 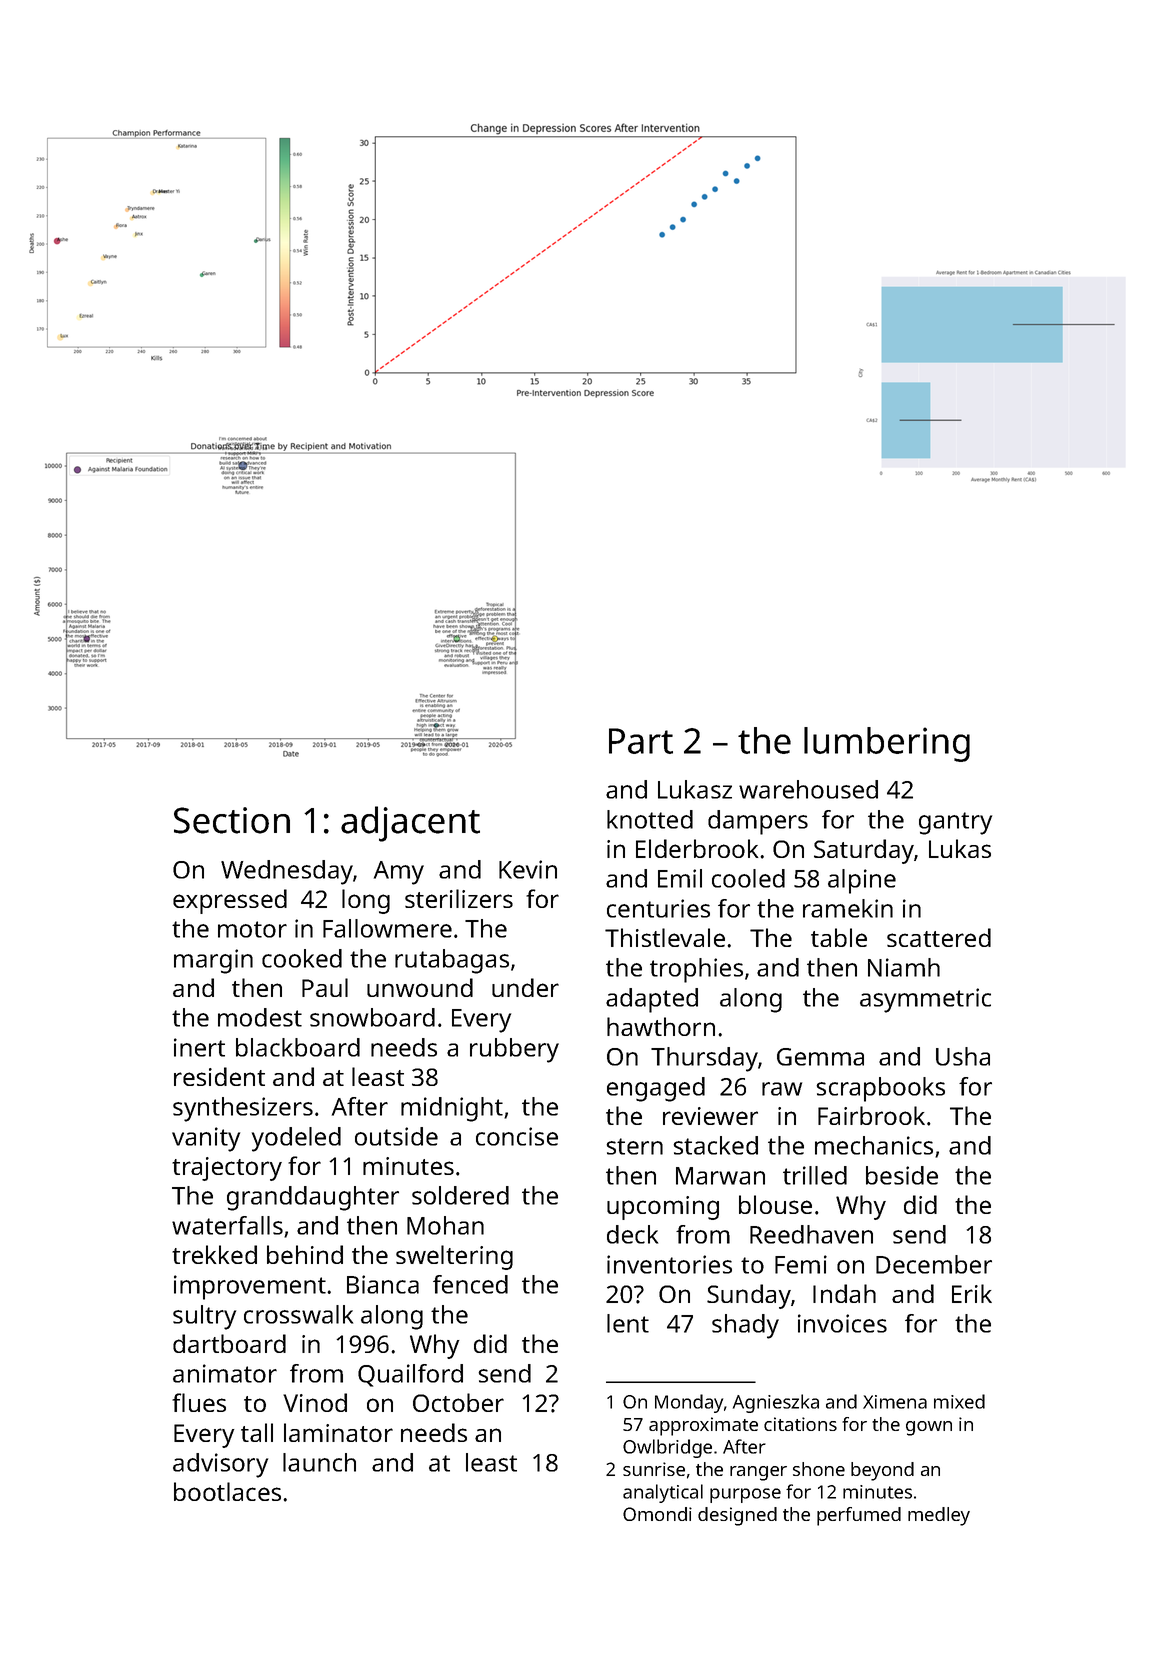 What do you see at coordinates (874, 1145) in the screenshot?
I see `mechanics` at bounding box center [874, 1145].
